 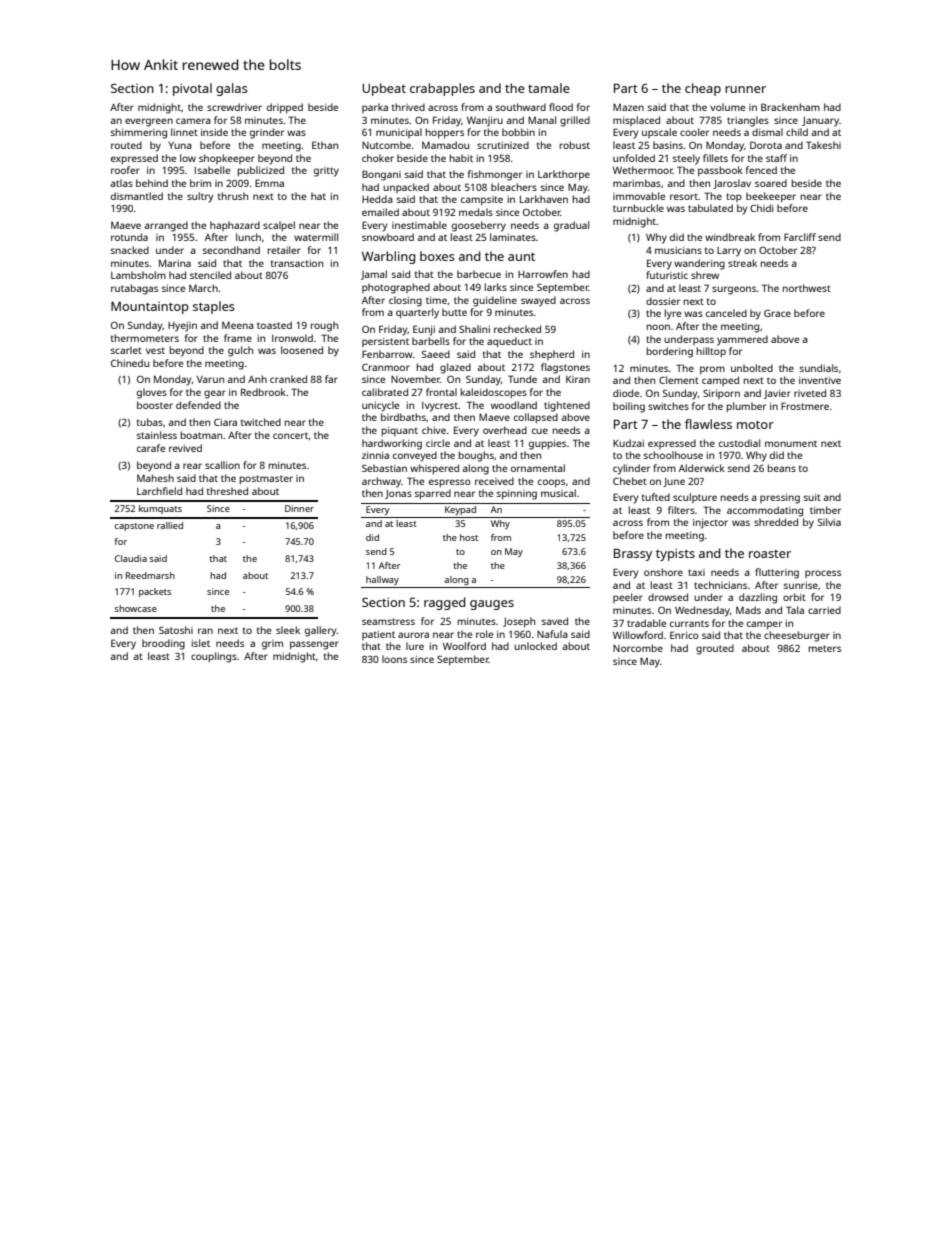 What do you see at coordinates (469, 537) in the document?
I see `host` at bounding box center [469, 537].
